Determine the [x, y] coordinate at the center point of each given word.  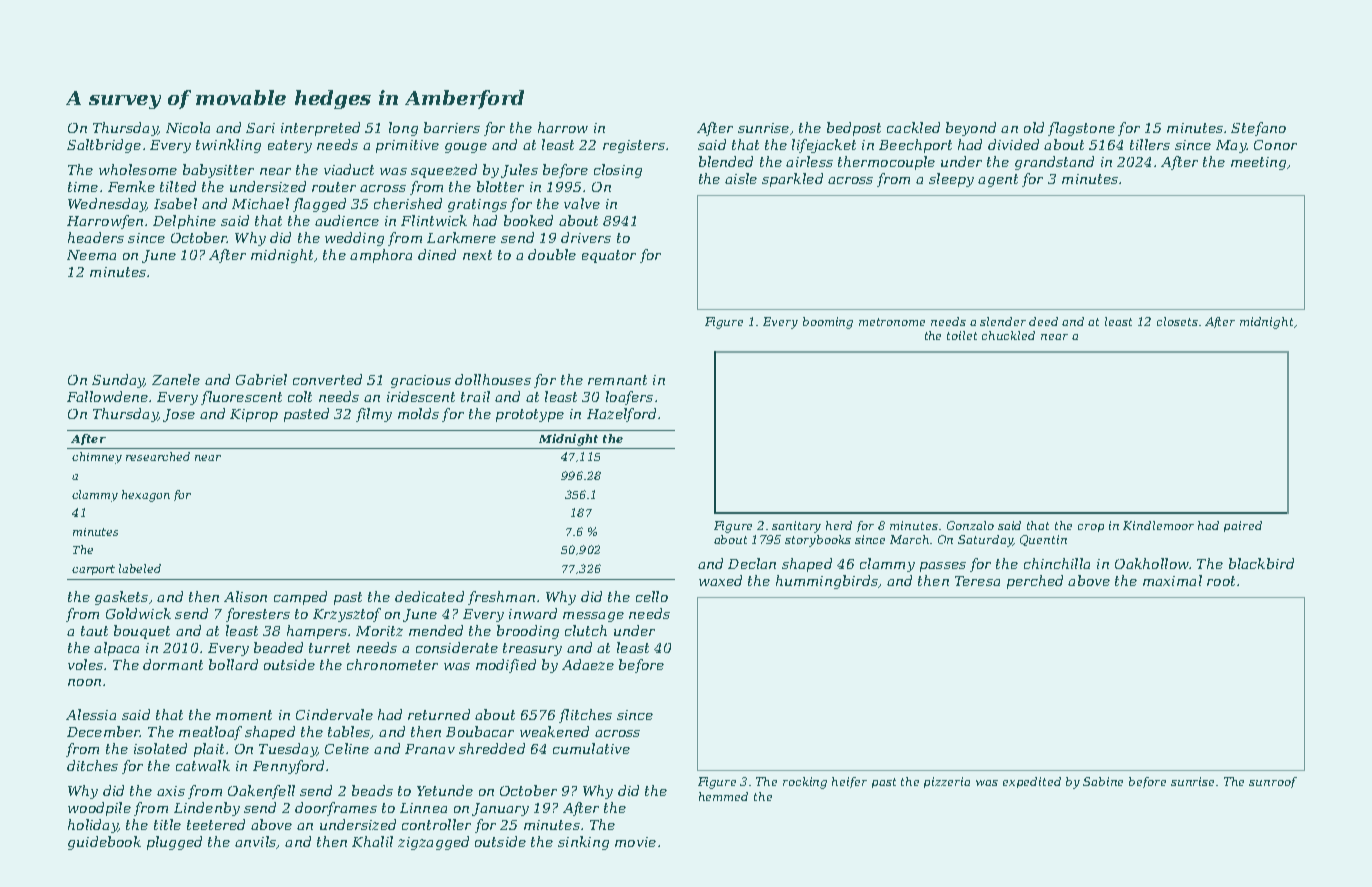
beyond [971, 129]
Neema [91, 255]
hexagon [146, 496]
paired [1243, 526]
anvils [255, 841]
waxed [720, 580]
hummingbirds [827, 582]
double [552, 254]
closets [1177, 321]
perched [1035, 582]
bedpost [854, 129]
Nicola [188, 127]
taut [94, 631]
